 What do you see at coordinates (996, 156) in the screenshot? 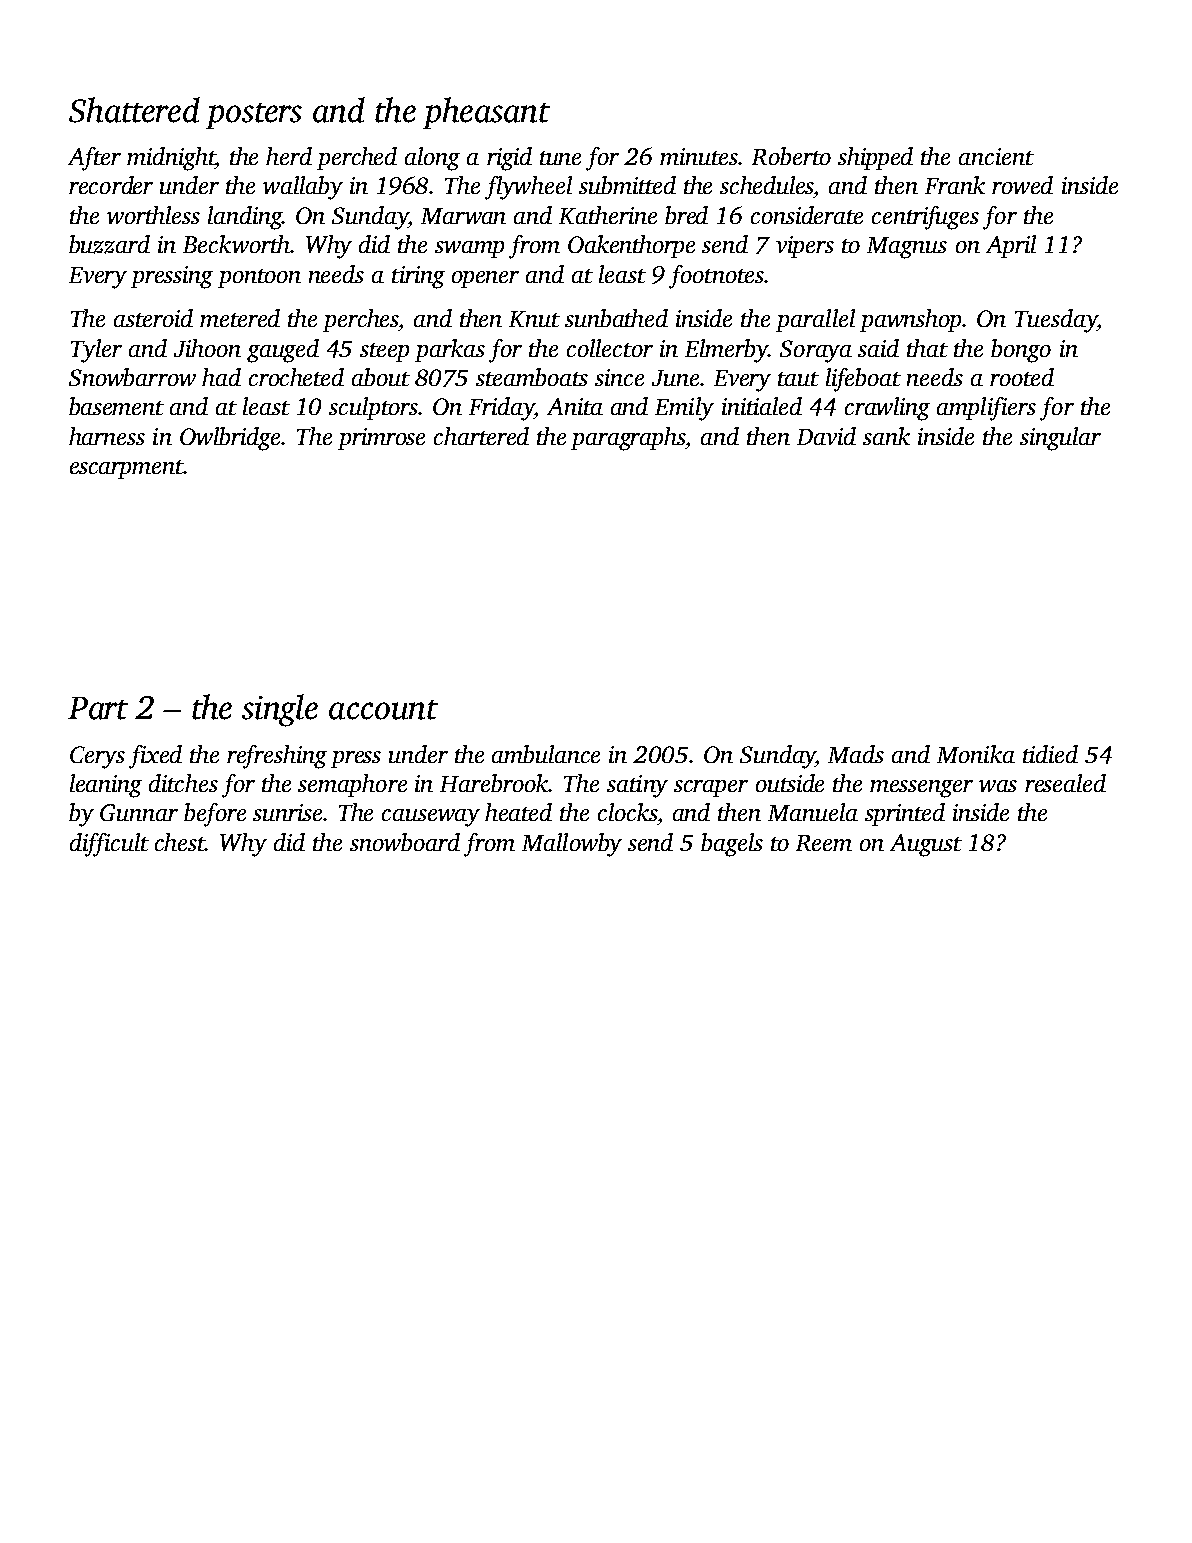
I see `ancient` at bounding box center [996, 156].
